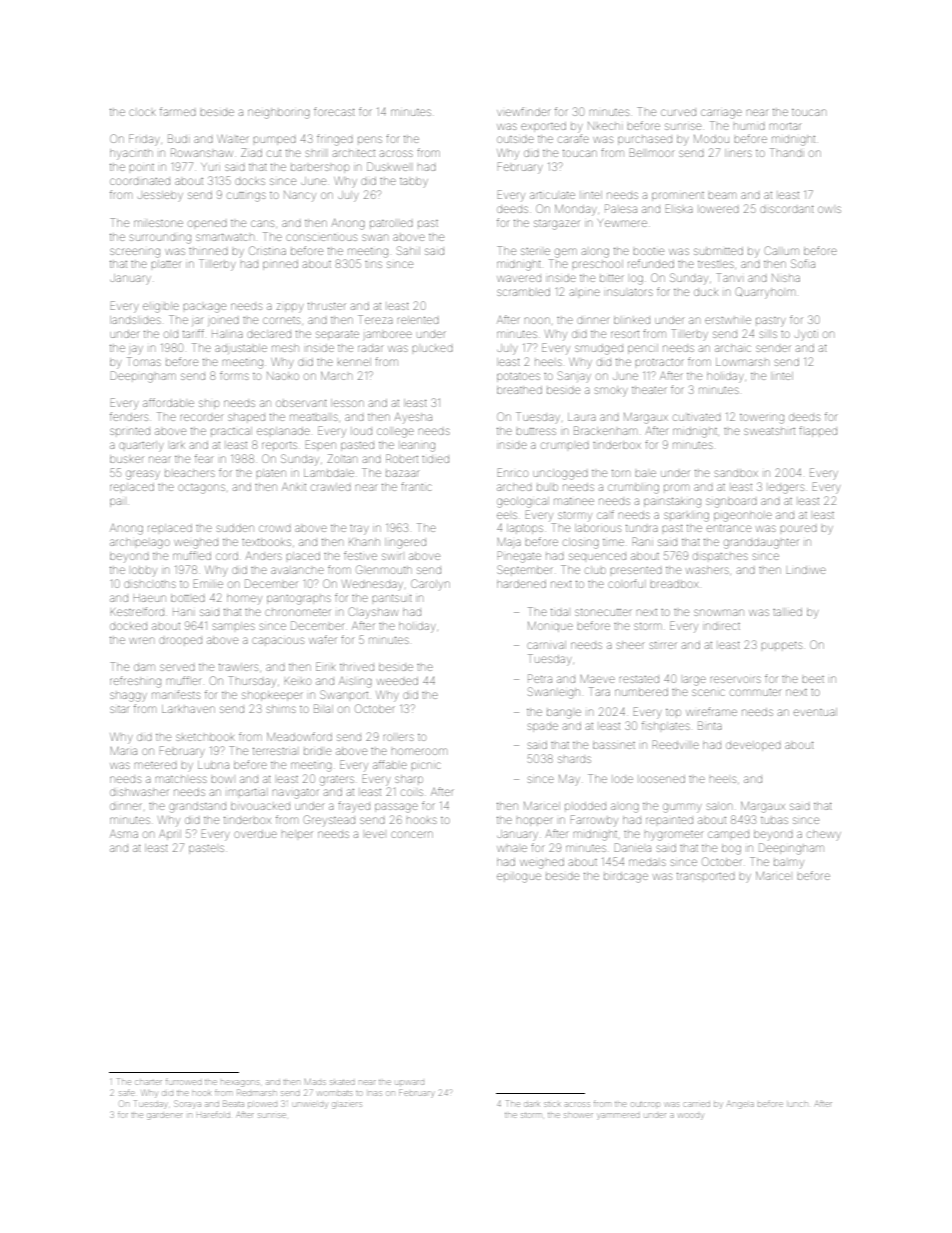 The image size is (952, 1233). Describe the element at coordinates (649, 251) in the page. I see `bootie` at that location.
